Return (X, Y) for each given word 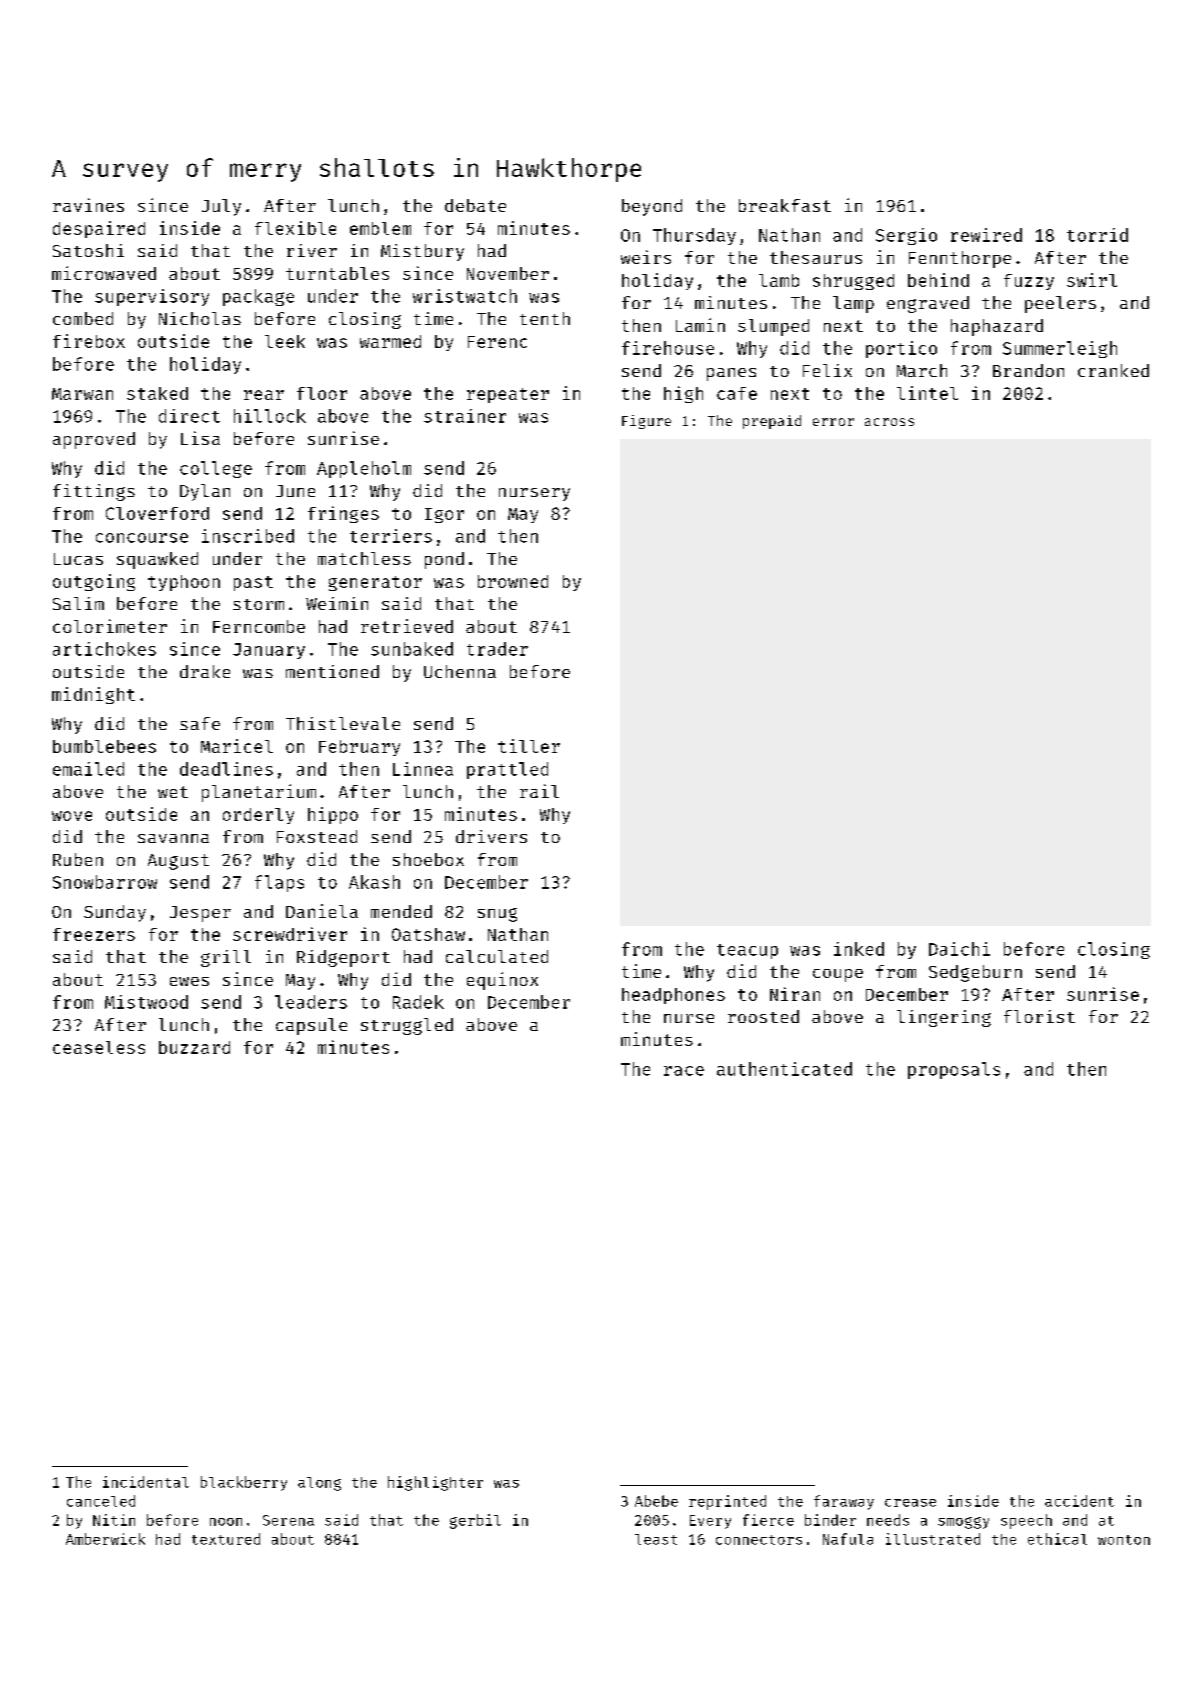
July (221, 207)
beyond (652, 207)
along (319, 1484)
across (889, 422)
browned (513, 581)
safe (200, 723)
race (684, 1071)
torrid (1097, 235)
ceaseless (99, 1047)
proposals (954, 1070)
